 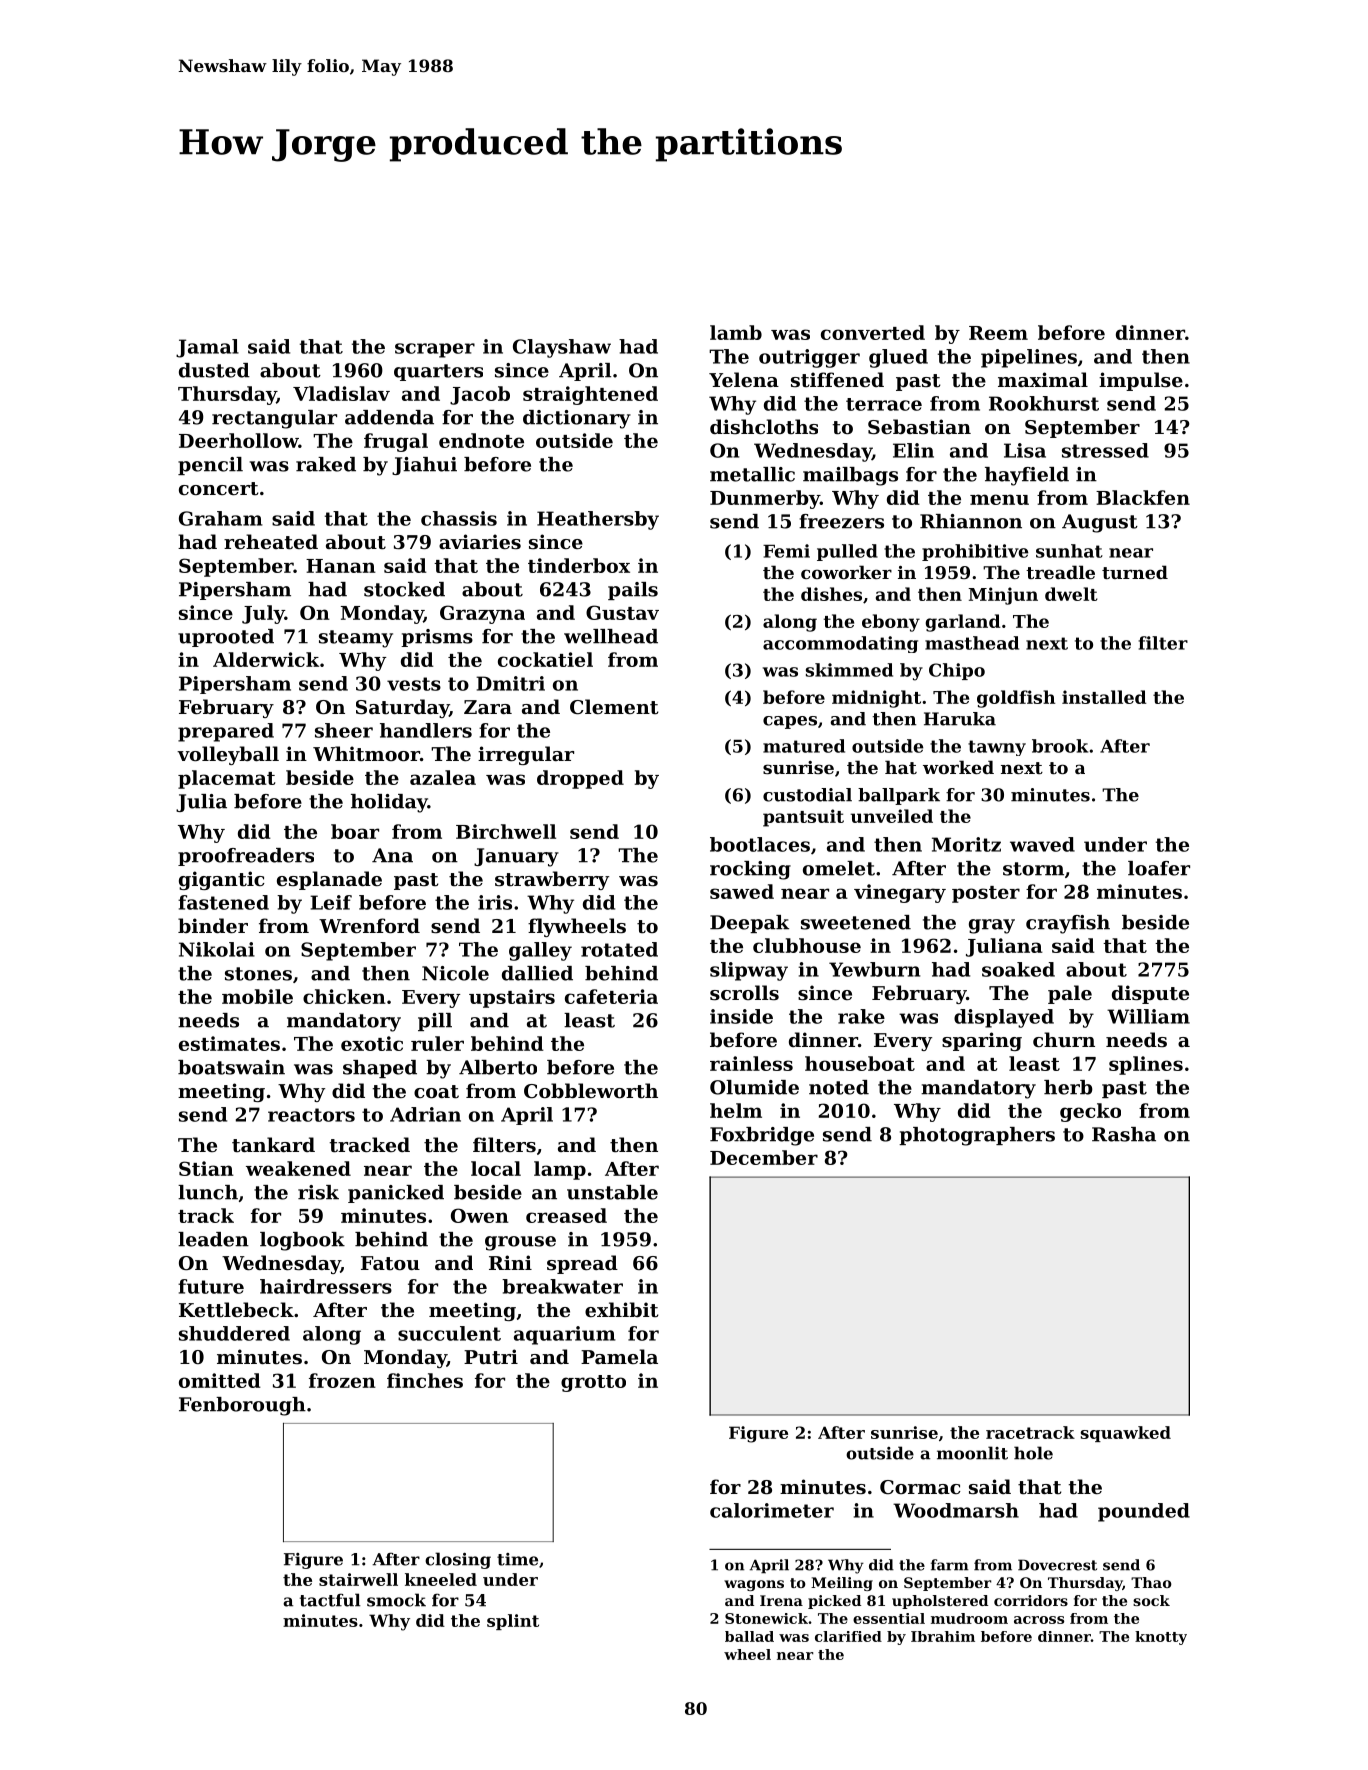 What do you see at coordinates (956, 1510) in the page?
I see `Woodmarsh` at bounding box center [956, 1510].
